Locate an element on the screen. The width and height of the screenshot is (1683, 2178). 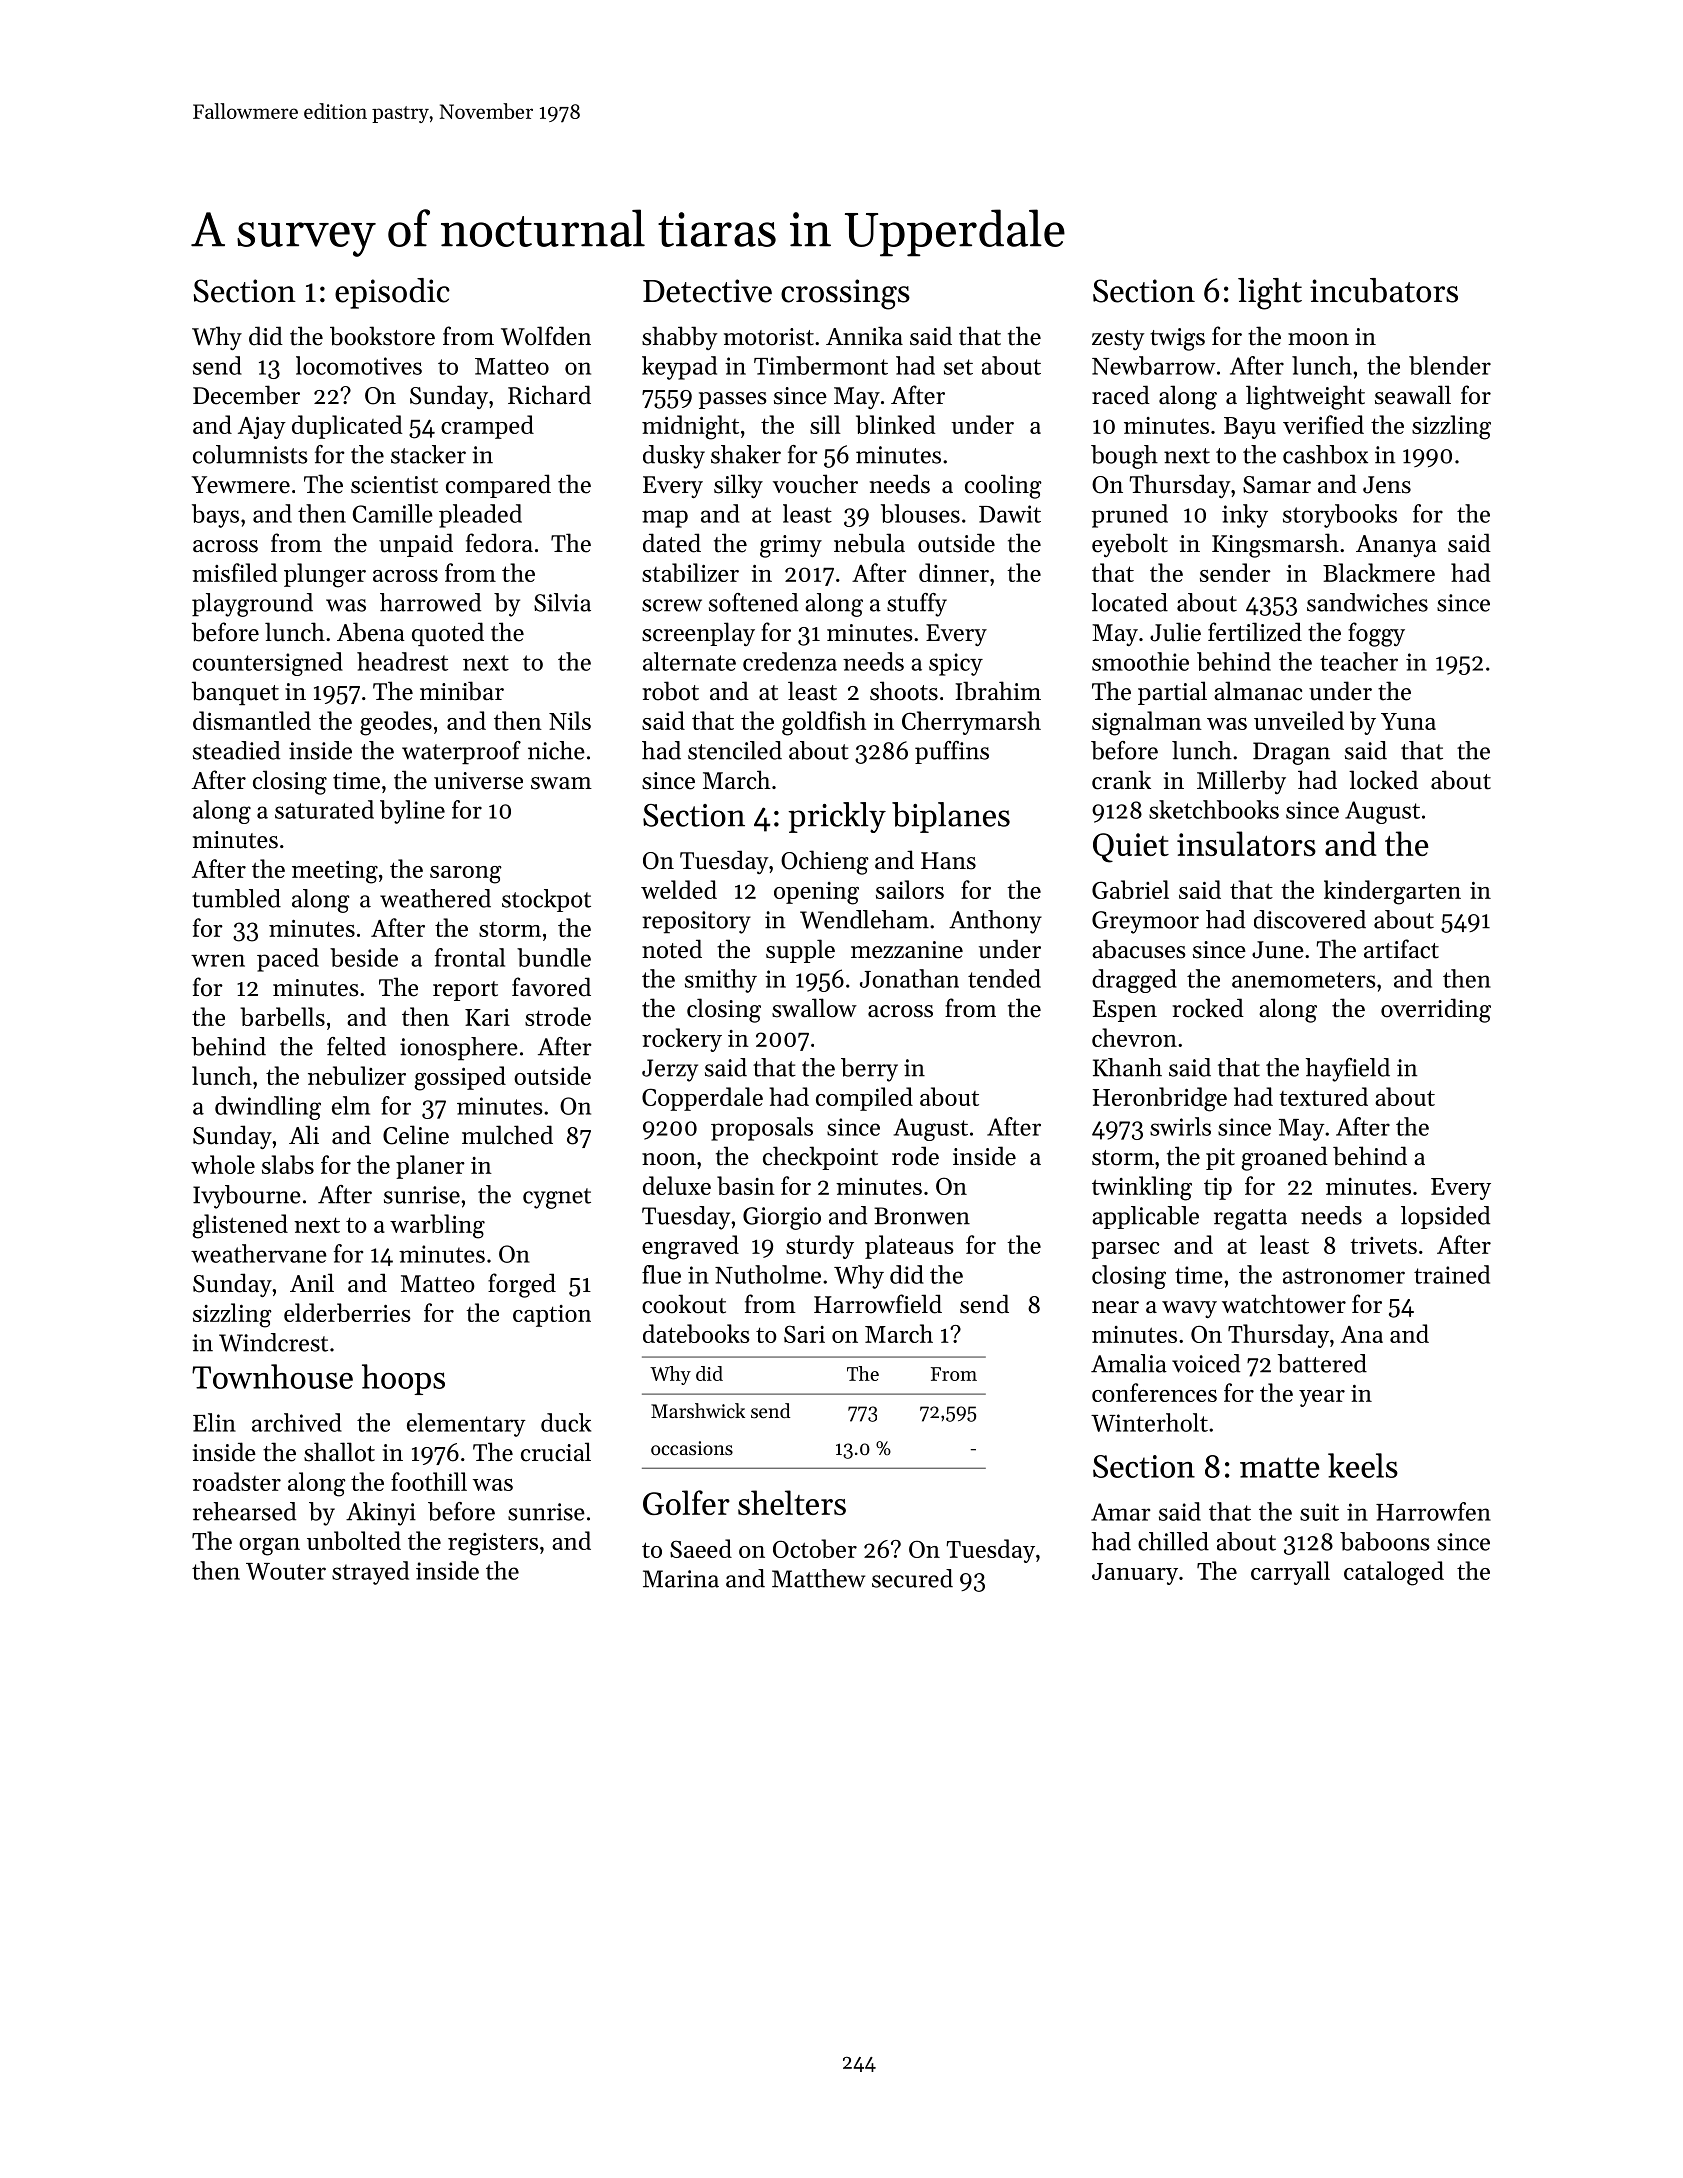
spicy is located at coordinates (956, 664).
